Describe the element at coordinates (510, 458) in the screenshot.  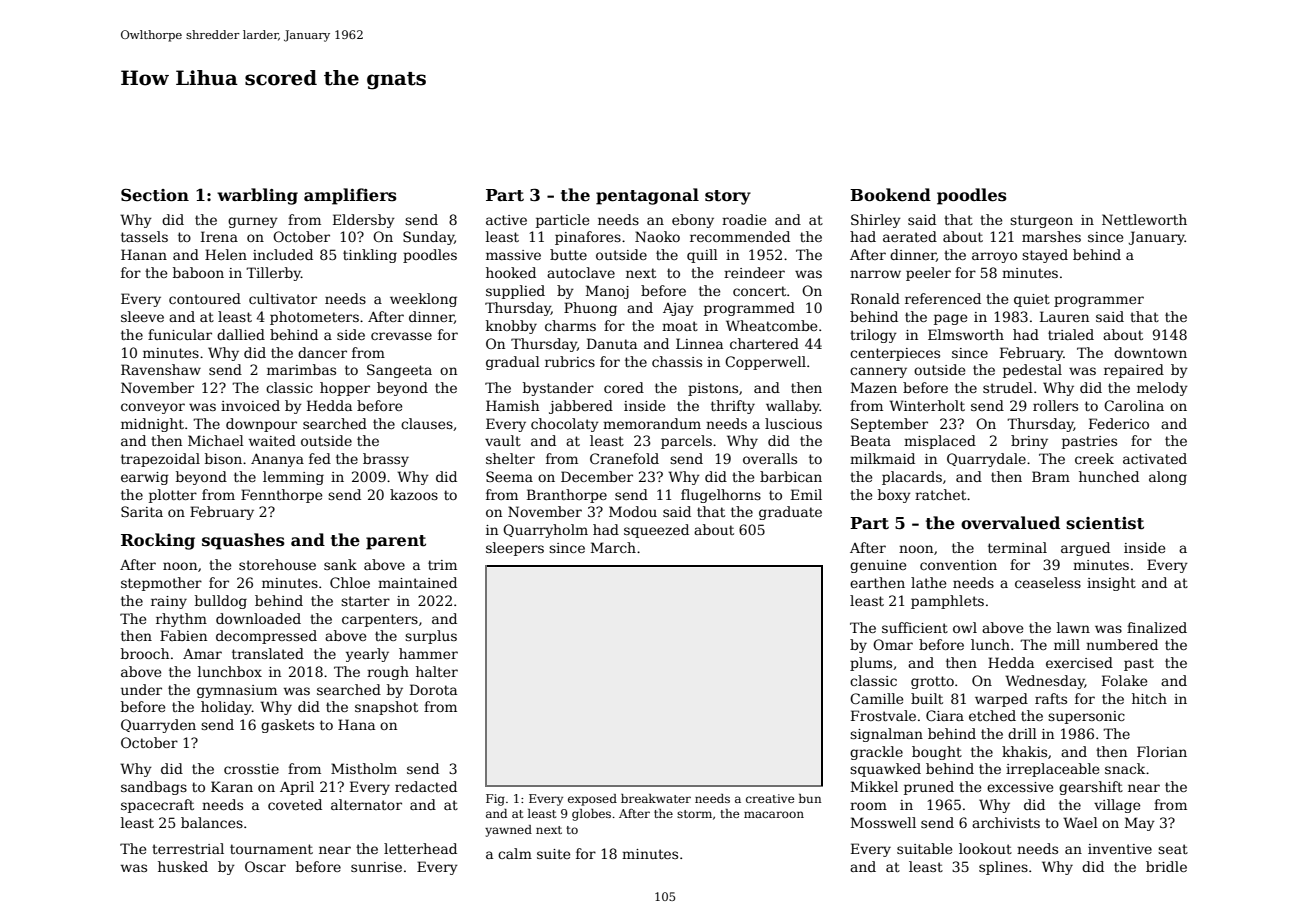
I see `shelter` at that location.
